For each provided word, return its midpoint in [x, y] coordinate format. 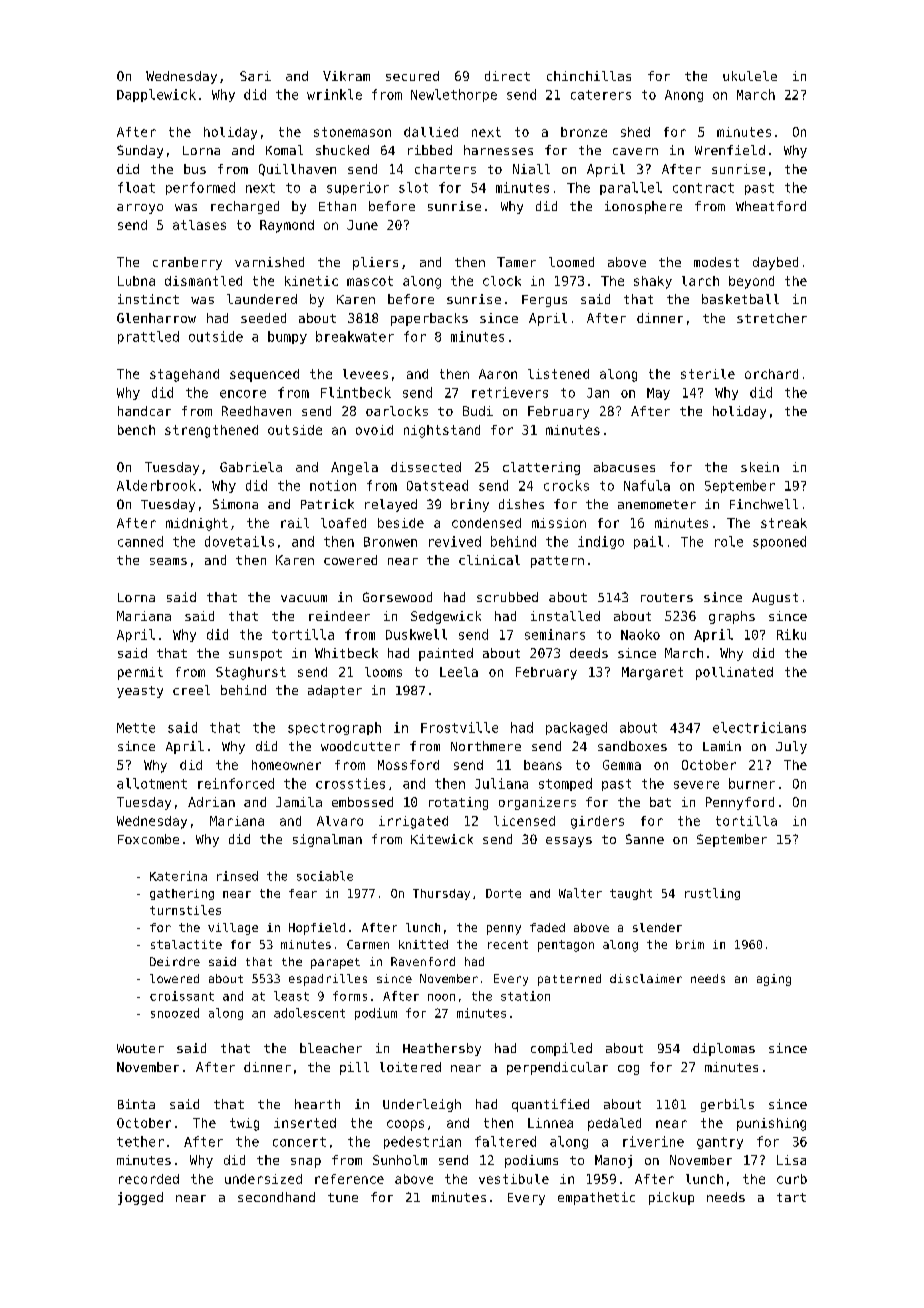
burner [752, 783]
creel [191, 690]
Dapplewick [156, 95]
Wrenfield [730, 150]
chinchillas [589, 76]
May [658, 394]
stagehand [184, 375]
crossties [350, 783]
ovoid [374, 430]
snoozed [175, 1013]
